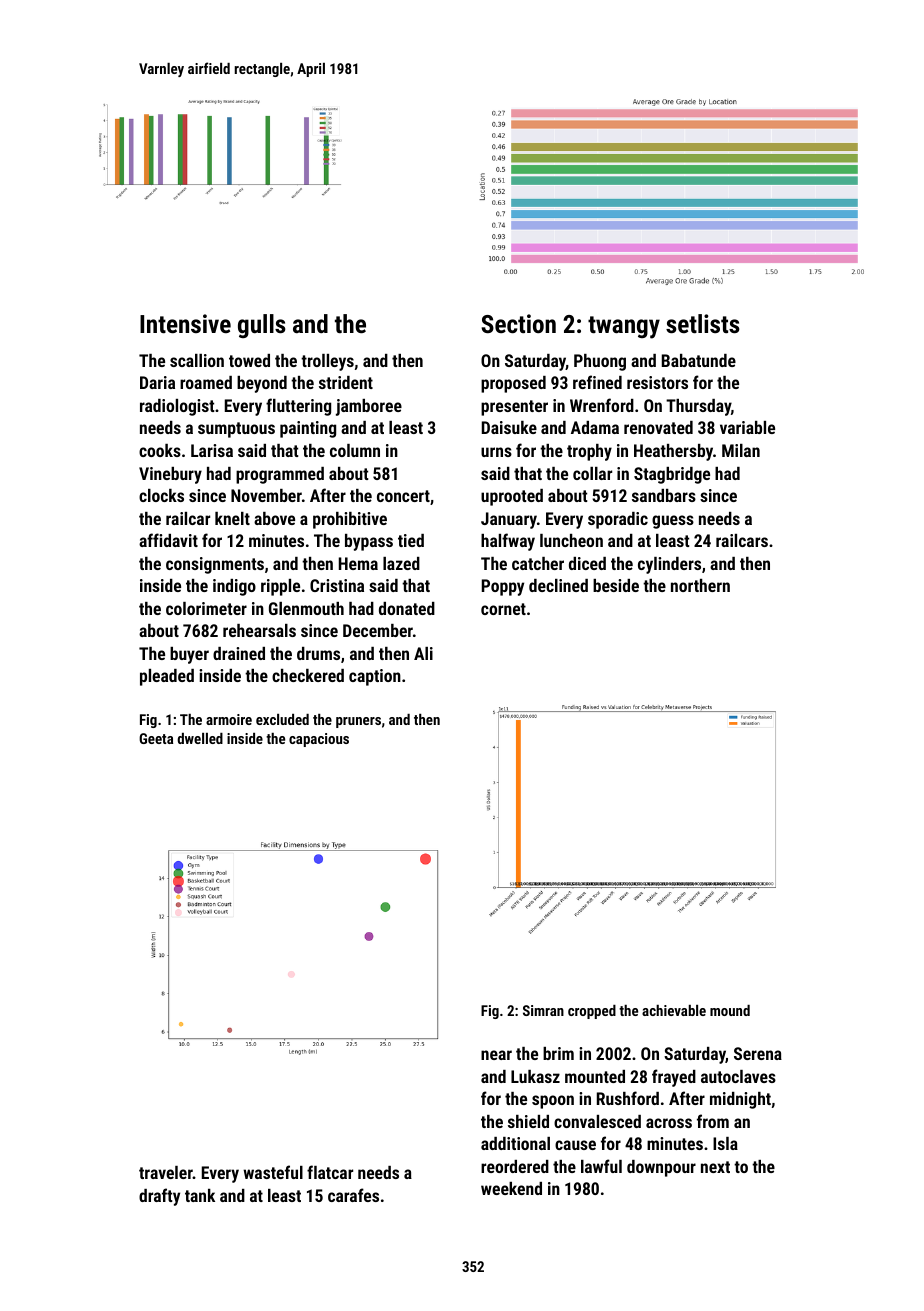 This screenshot has width=924, height=1311. Describe the element at coordinates (511, 1188) in the screenshot. I see `weekend` at that location.
